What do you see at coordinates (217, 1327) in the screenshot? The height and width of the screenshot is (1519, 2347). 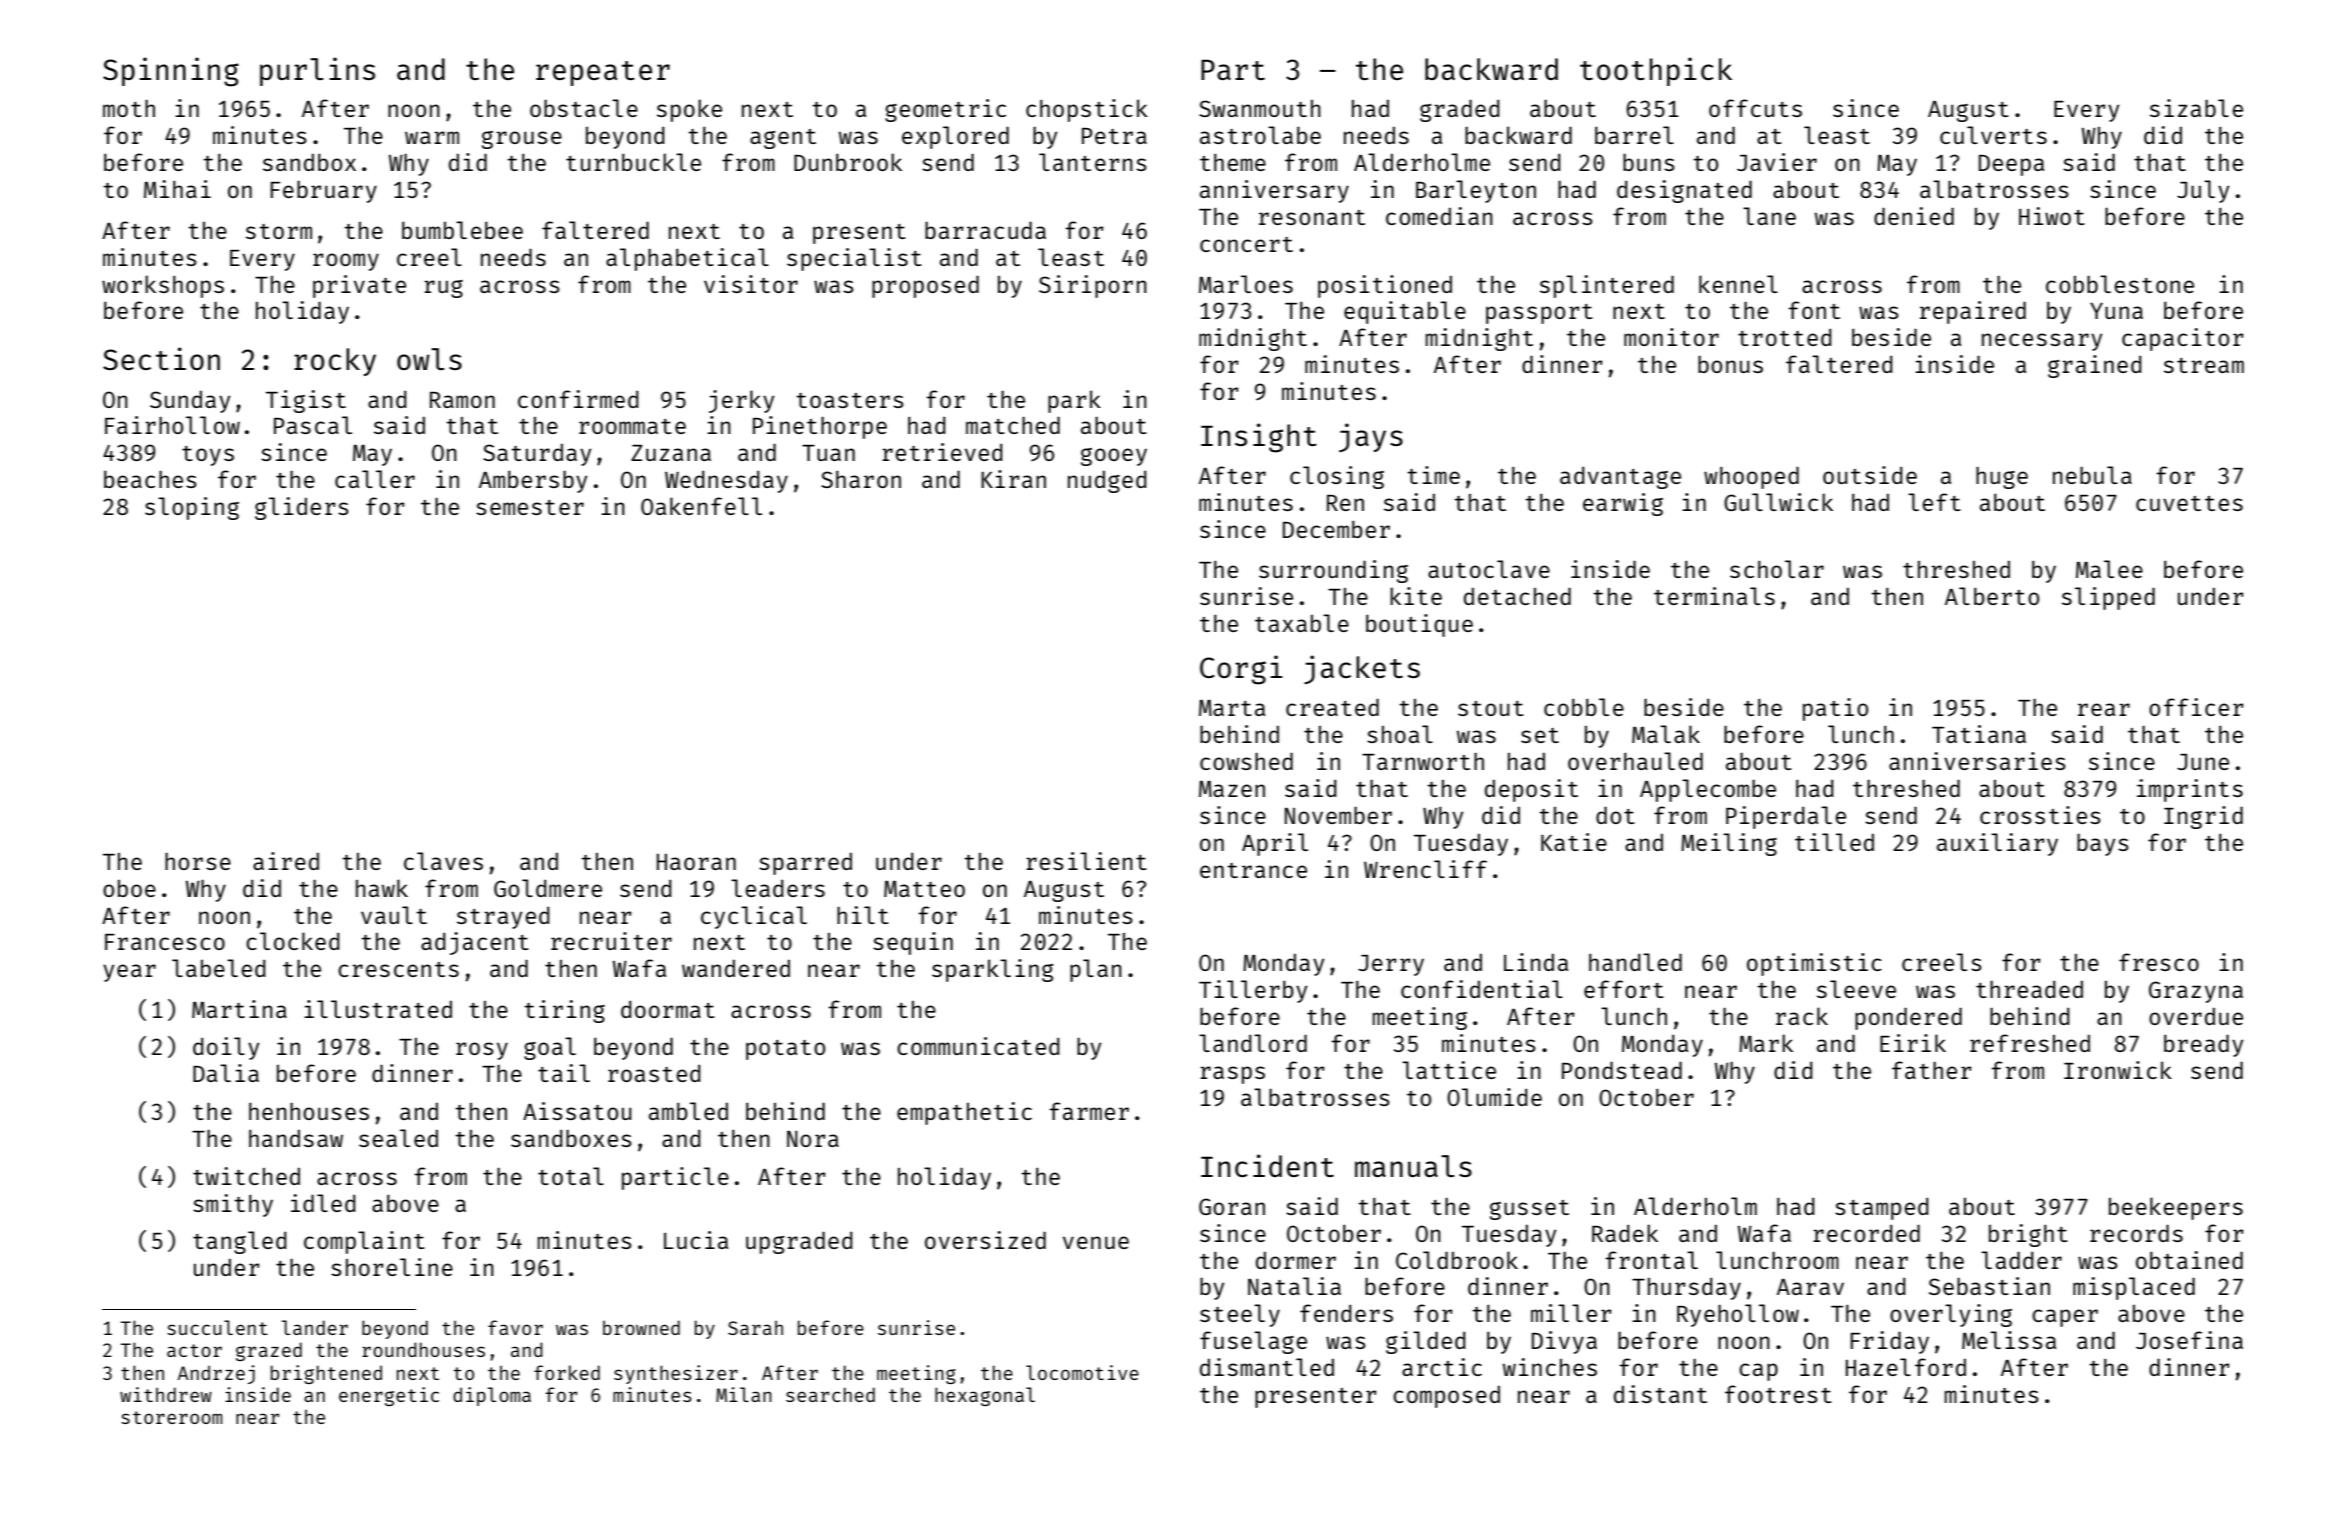 I see `succulent` at bounding box center [217, 1327].
